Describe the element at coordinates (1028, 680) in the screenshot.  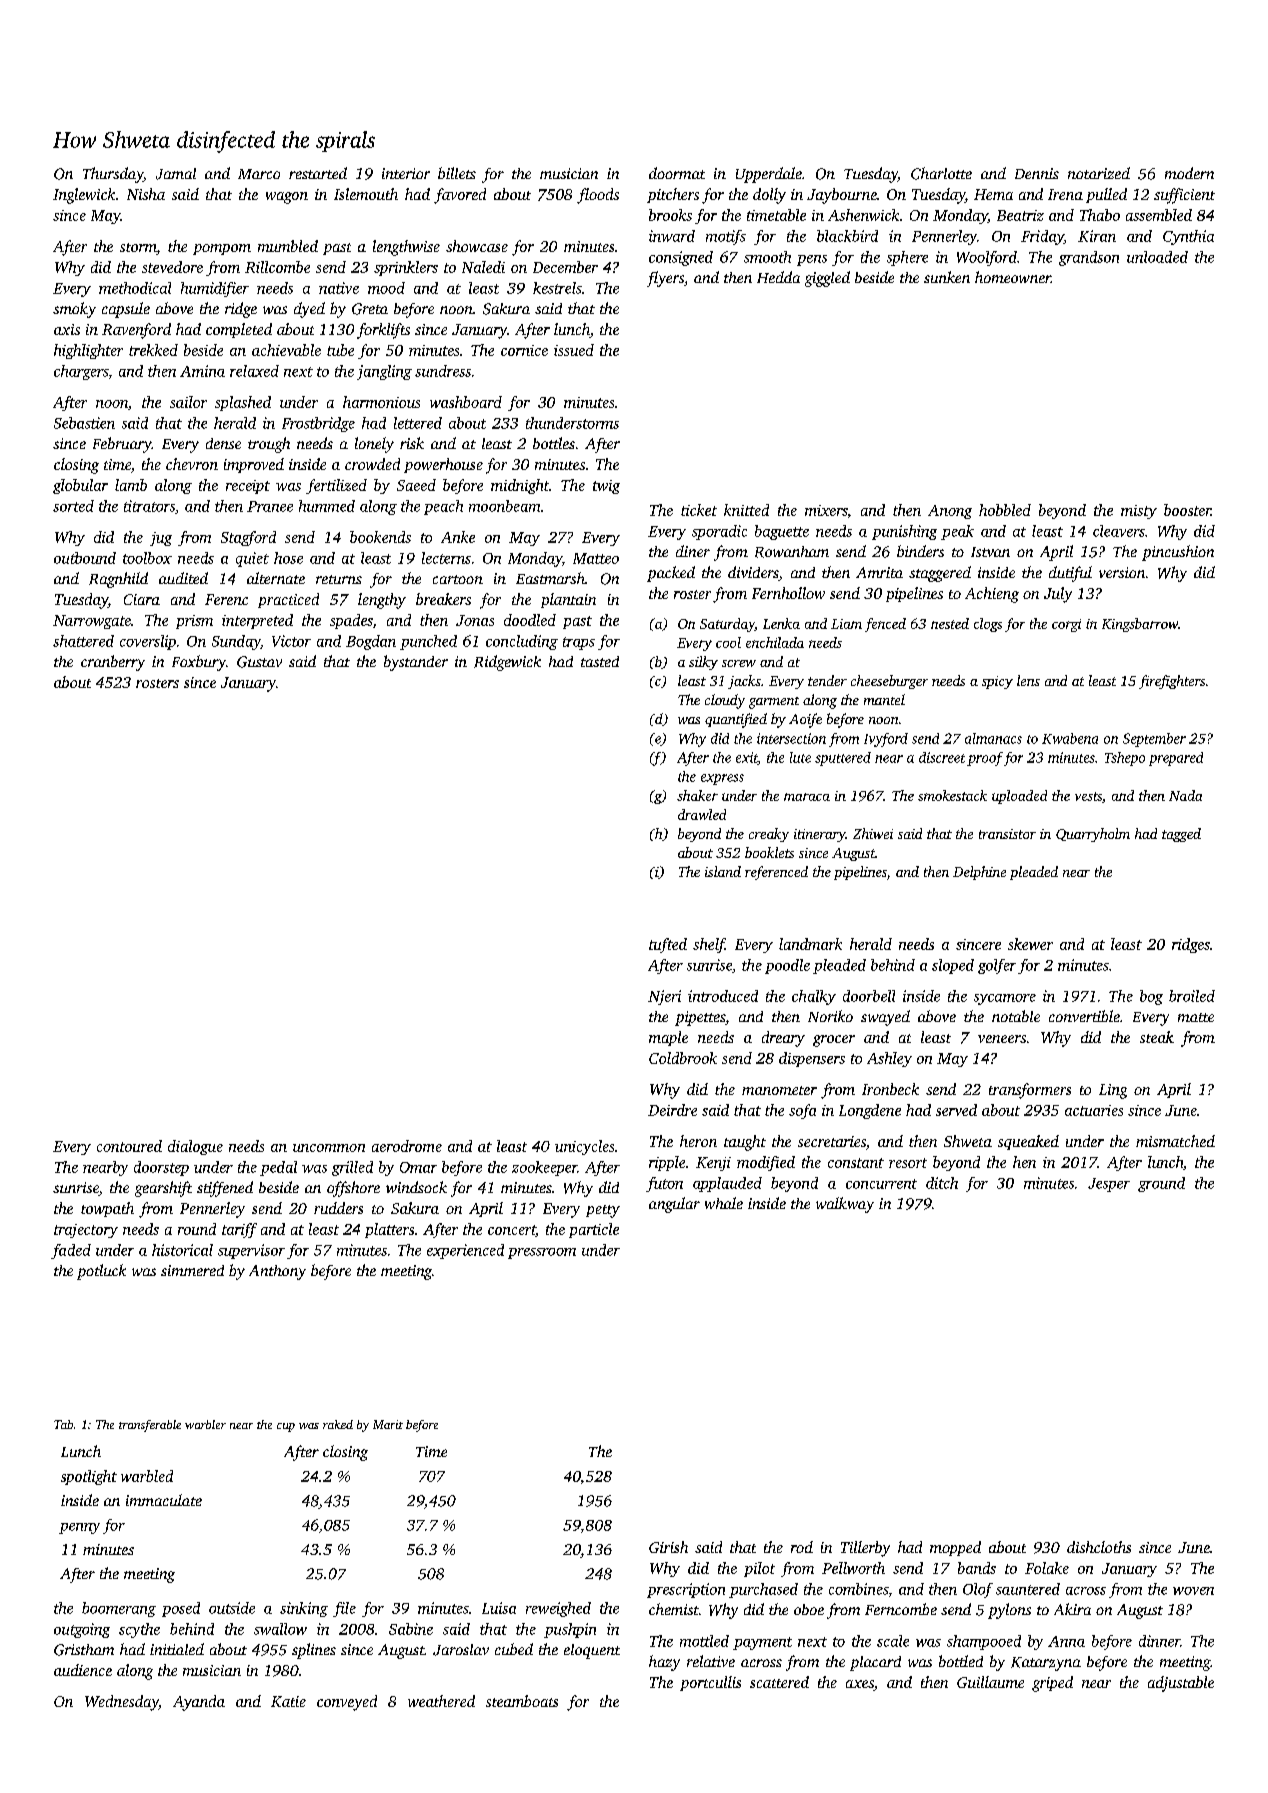
I see `lens` at that location.
